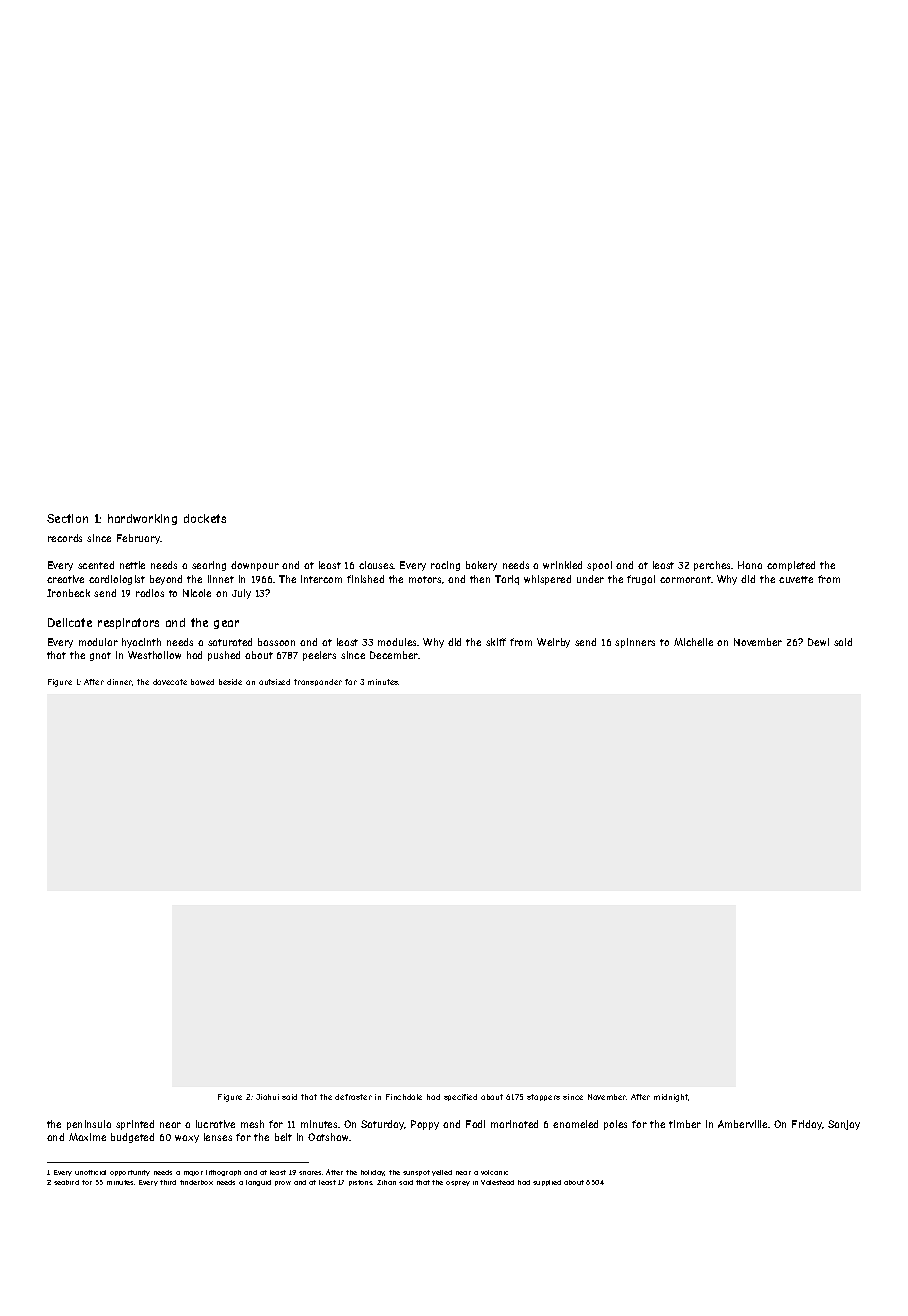 The height and width of the page is (1316, 908). Describe the element at coordinates (318, 682) in the page. I see `transponder` at that location.
